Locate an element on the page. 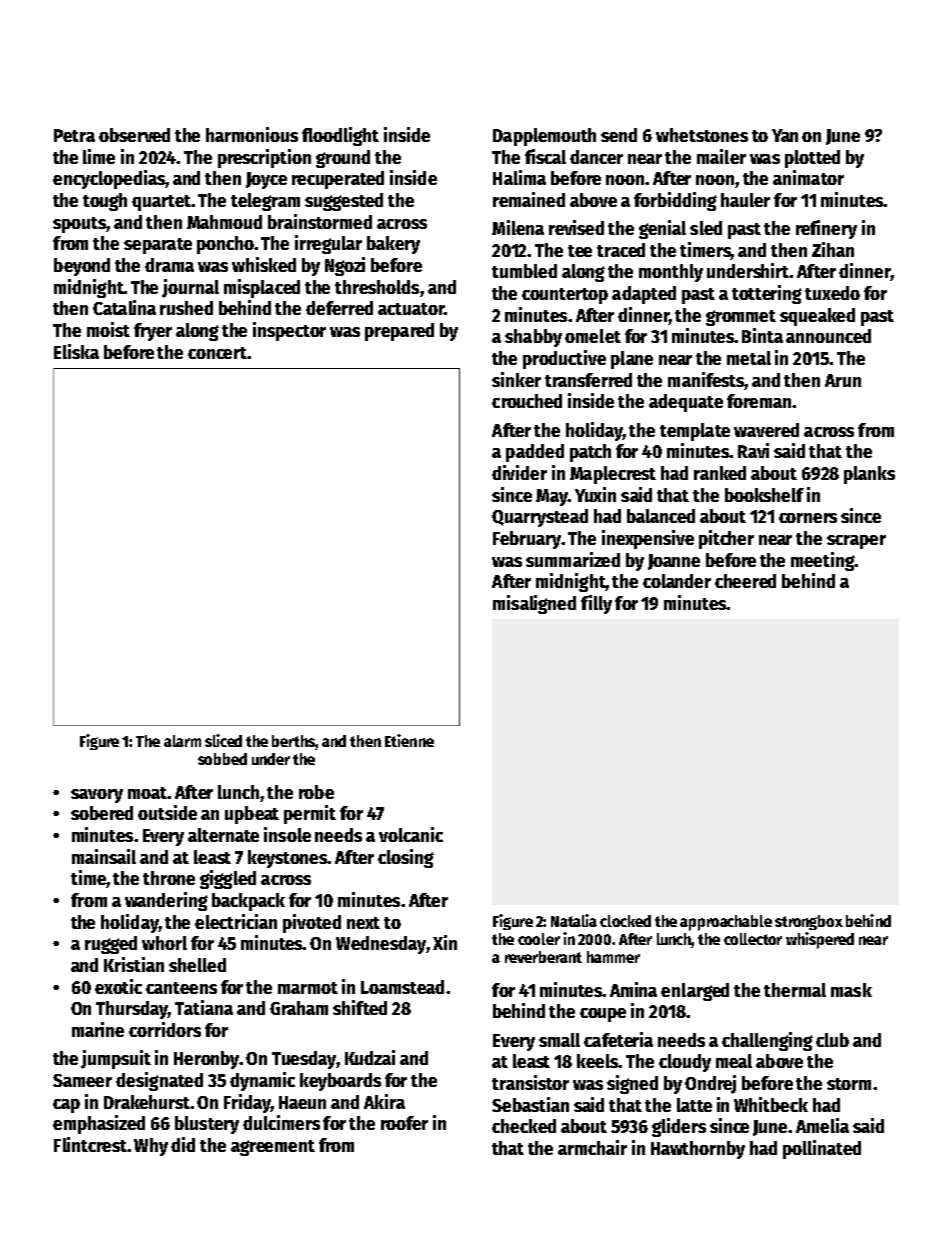 The image size is (952, 1233). agreement is located at coordinates (273, 1148).
